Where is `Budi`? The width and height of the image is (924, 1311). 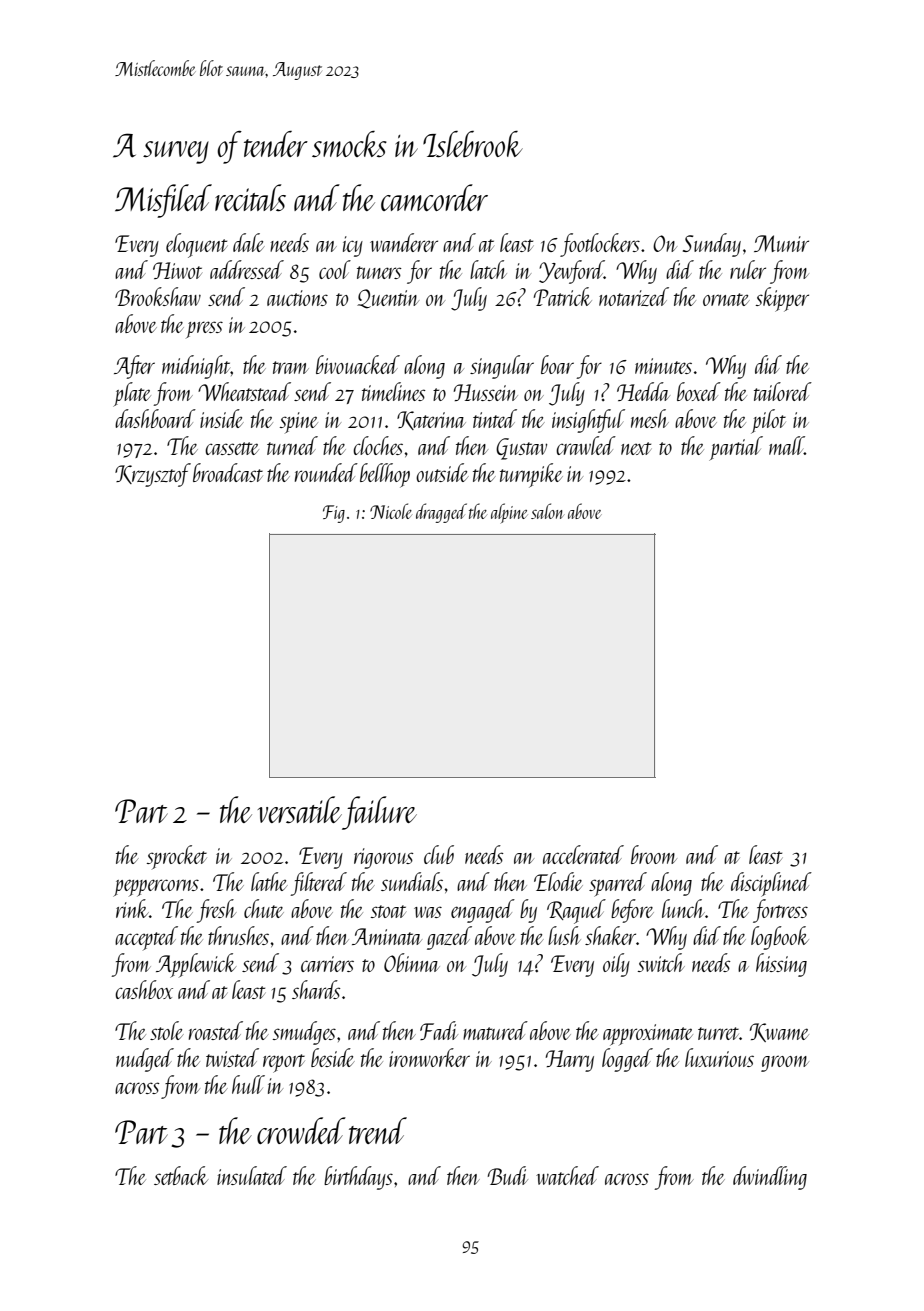 Budi is located at coordinates (507, 1175).
